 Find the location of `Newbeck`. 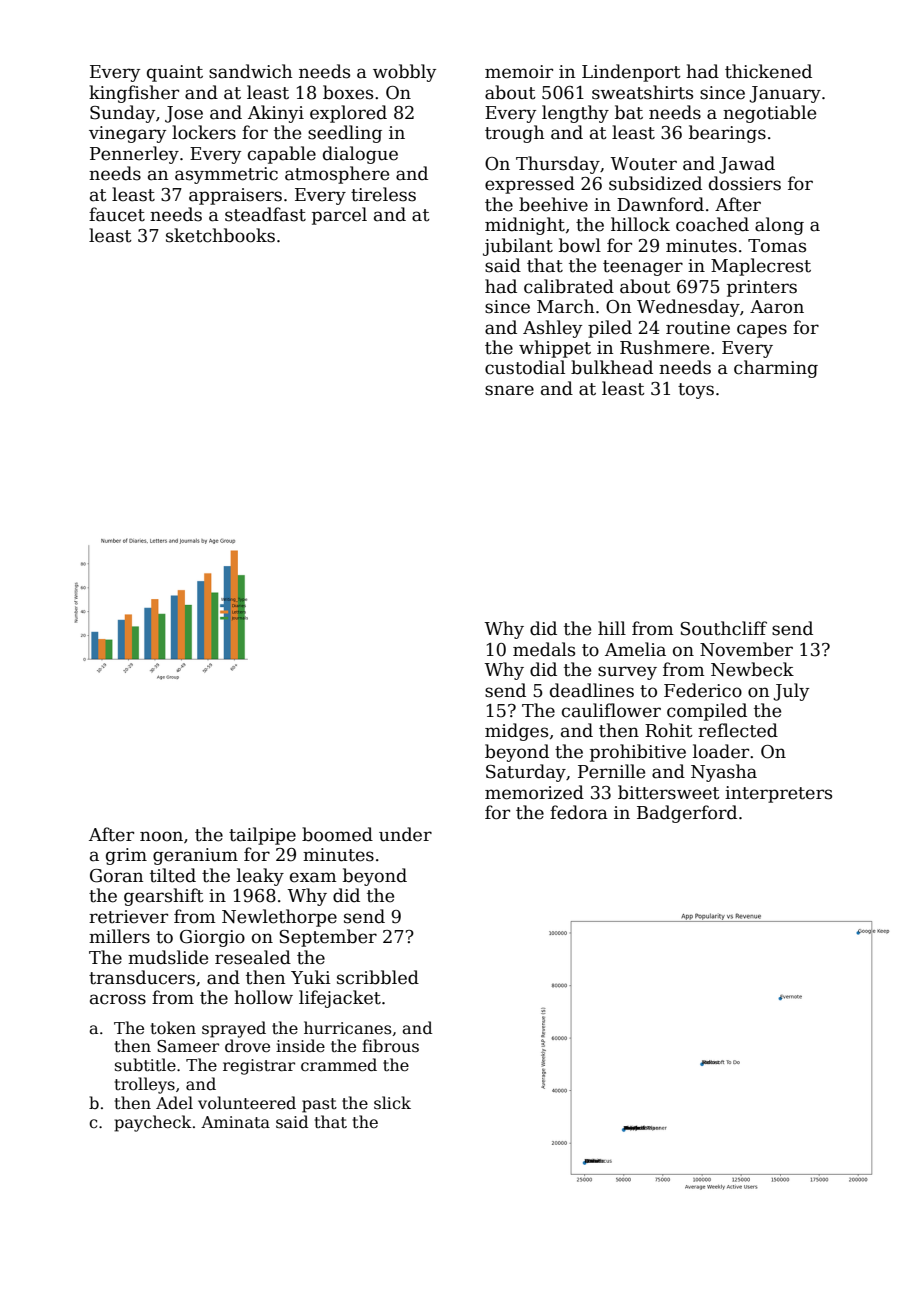

Newbeck is located at coordinates (752, 669).
